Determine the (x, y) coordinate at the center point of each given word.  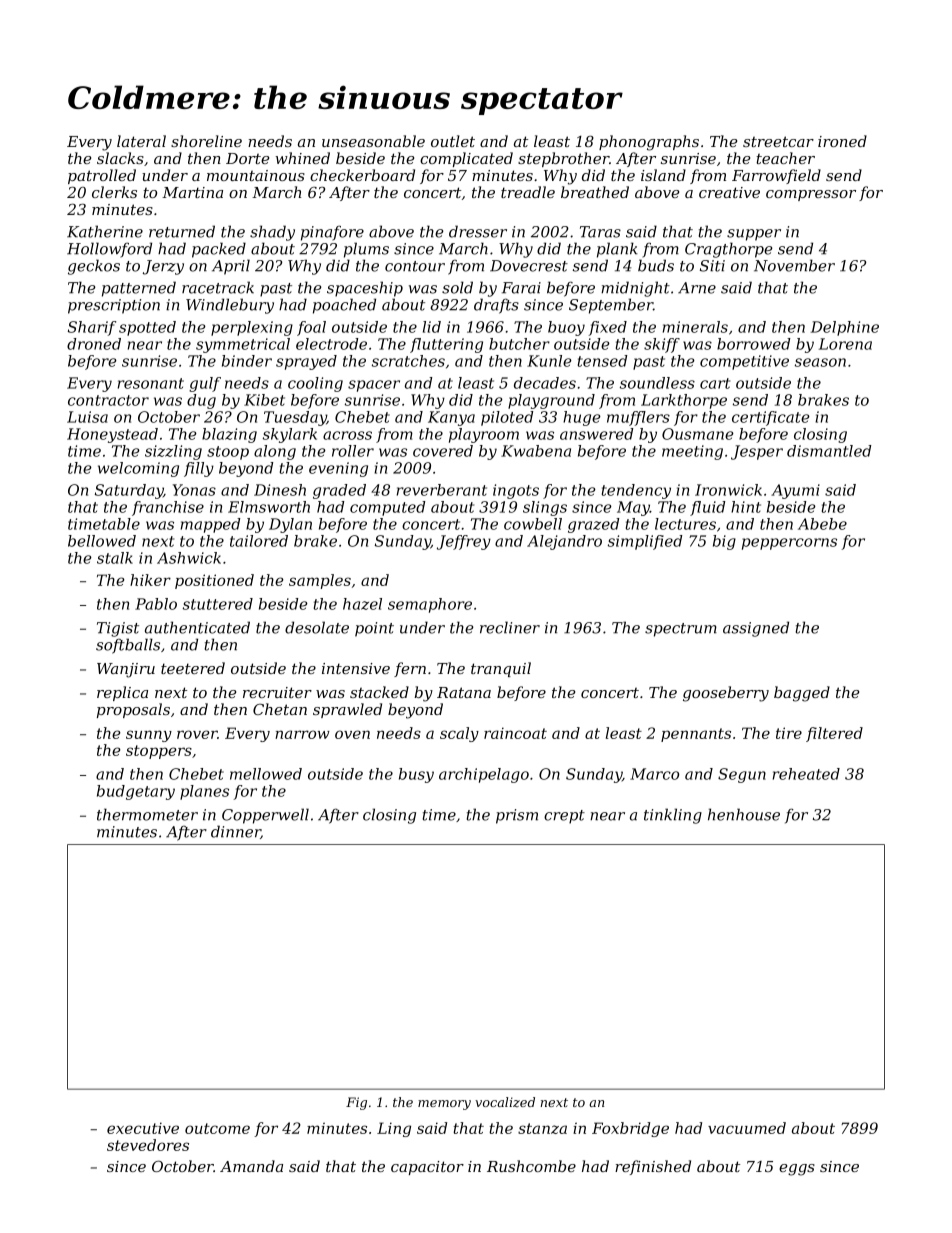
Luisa (87, 417)
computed (387, 508)
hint (746, 507)
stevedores (148, 1145)
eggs (797, 1170)
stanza (542, 1128)
